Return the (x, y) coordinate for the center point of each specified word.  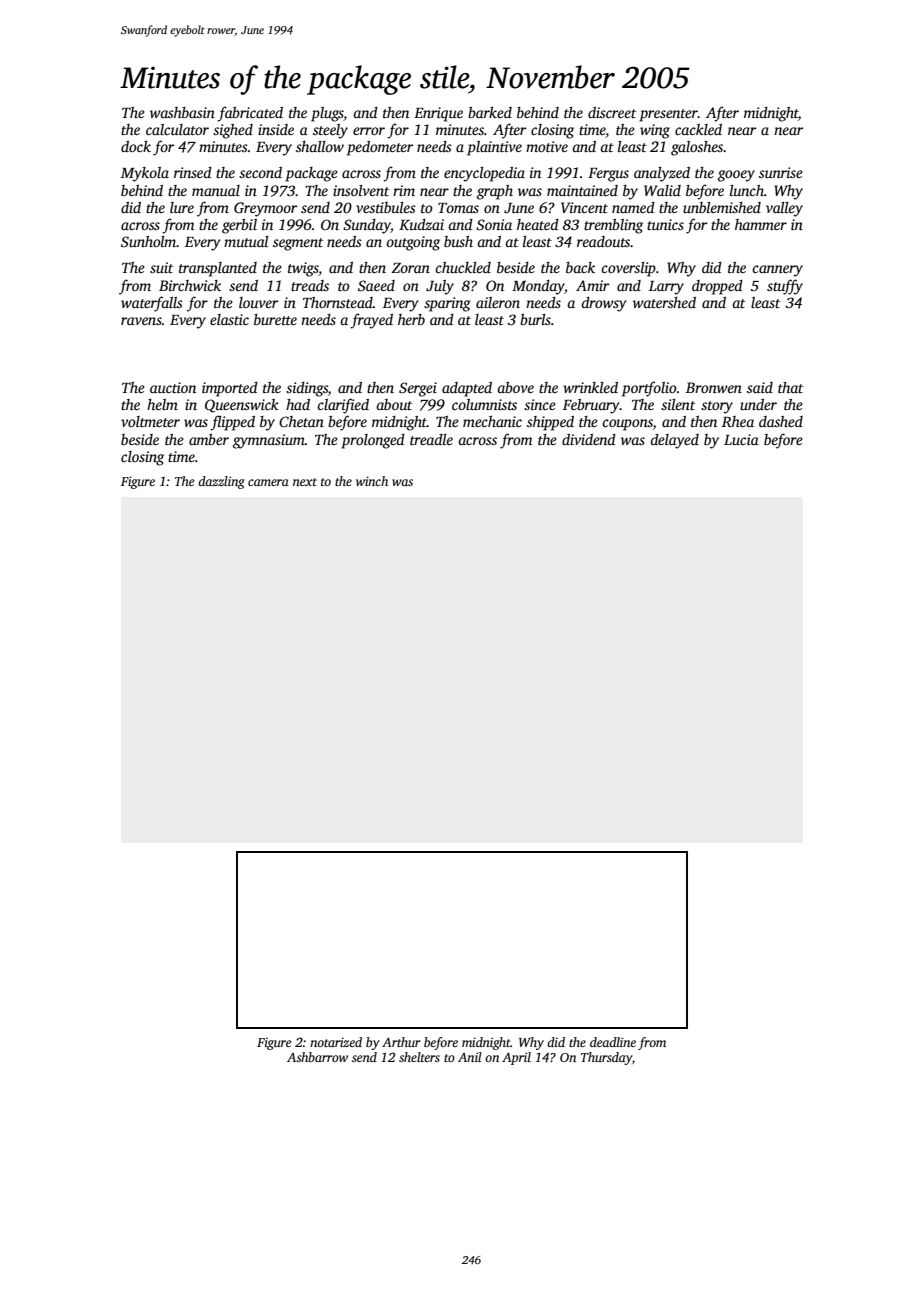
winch (372, 481)
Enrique (438, 114)
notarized (336, 1042)
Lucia (741, 439)
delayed (674, 441)
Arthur (401, 1042)
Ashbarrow (317, 1057)
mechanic (492, 421)
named (633, 207)
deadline (613, 1042)
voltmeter (150, 421)
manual (216, 190)
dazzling (221, 482)
